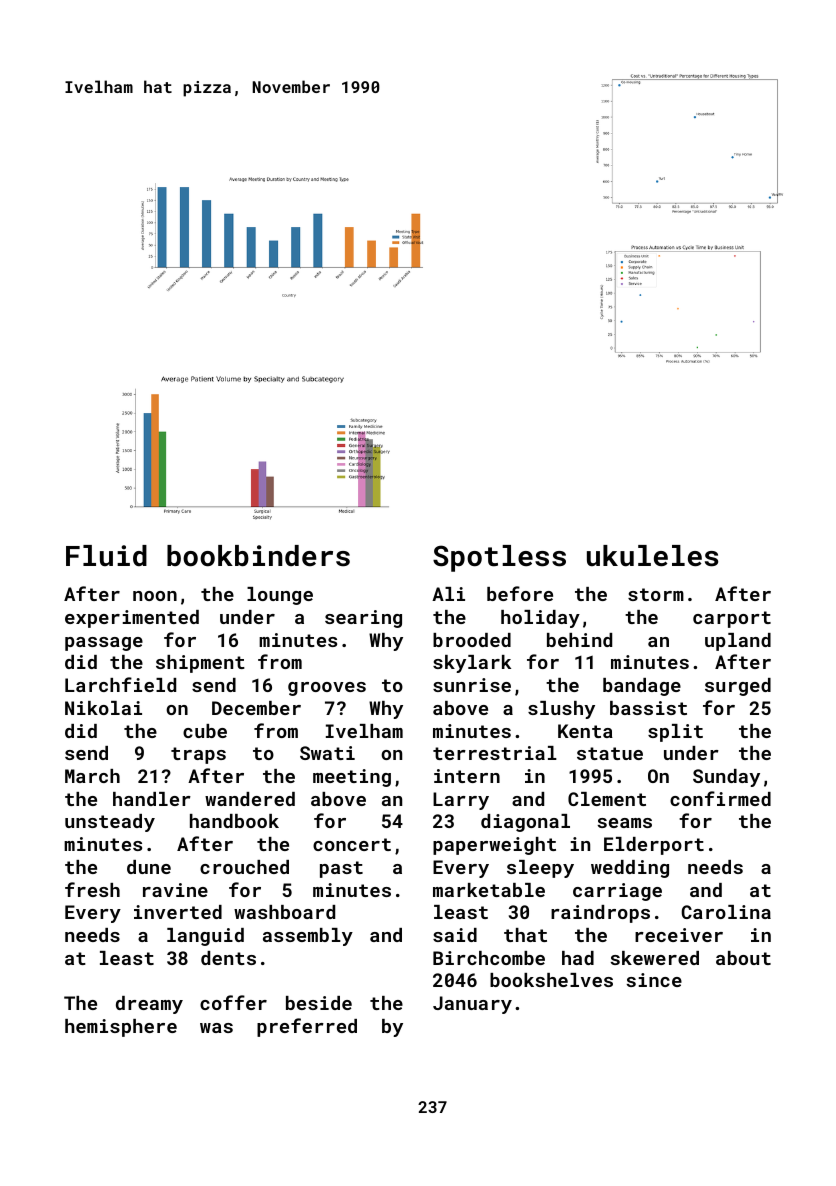  I want to click on Swati, so click(327, 753).
